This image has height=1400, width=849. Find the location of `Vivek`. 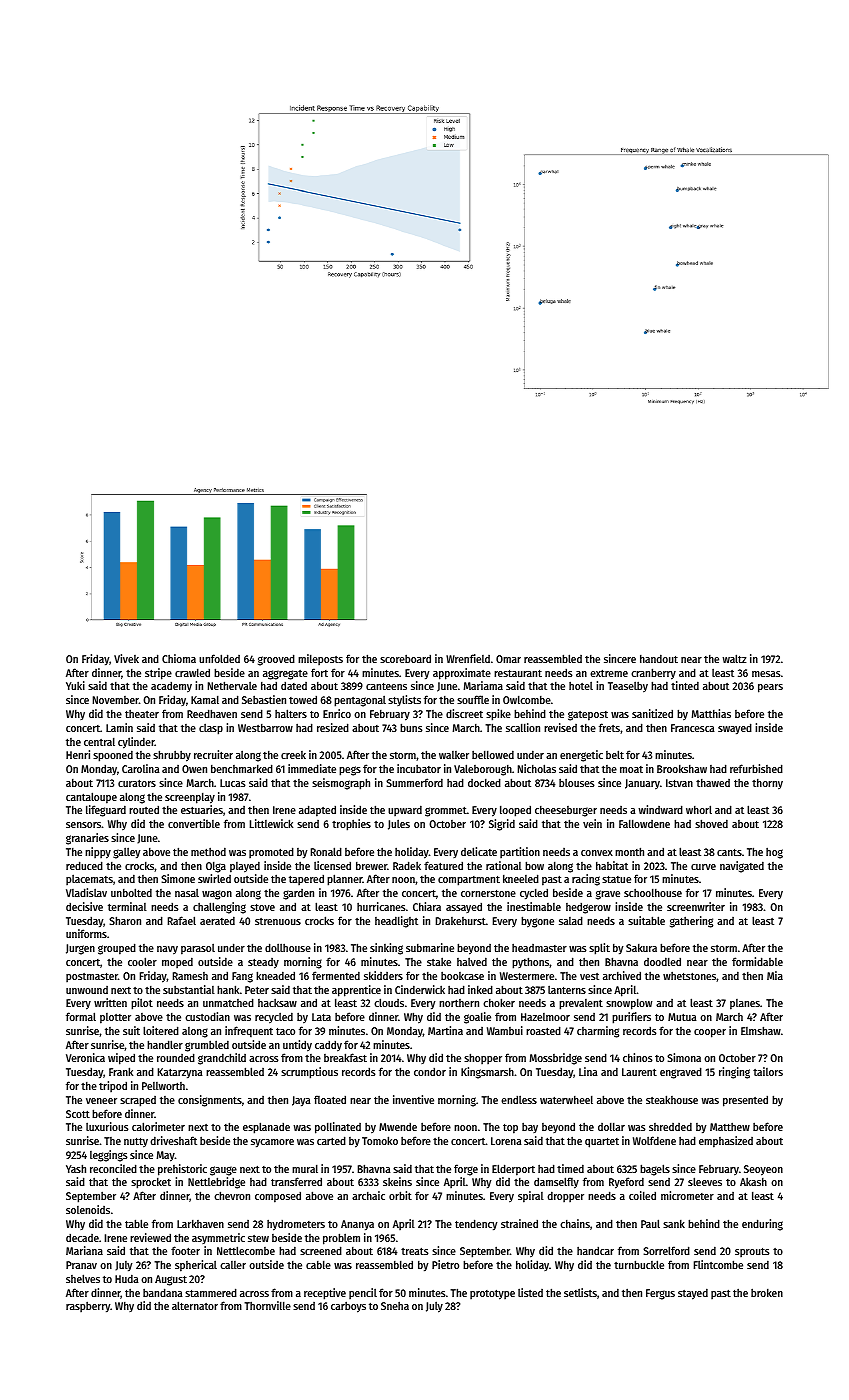

Vivek is located at coordinates (126, 658).
